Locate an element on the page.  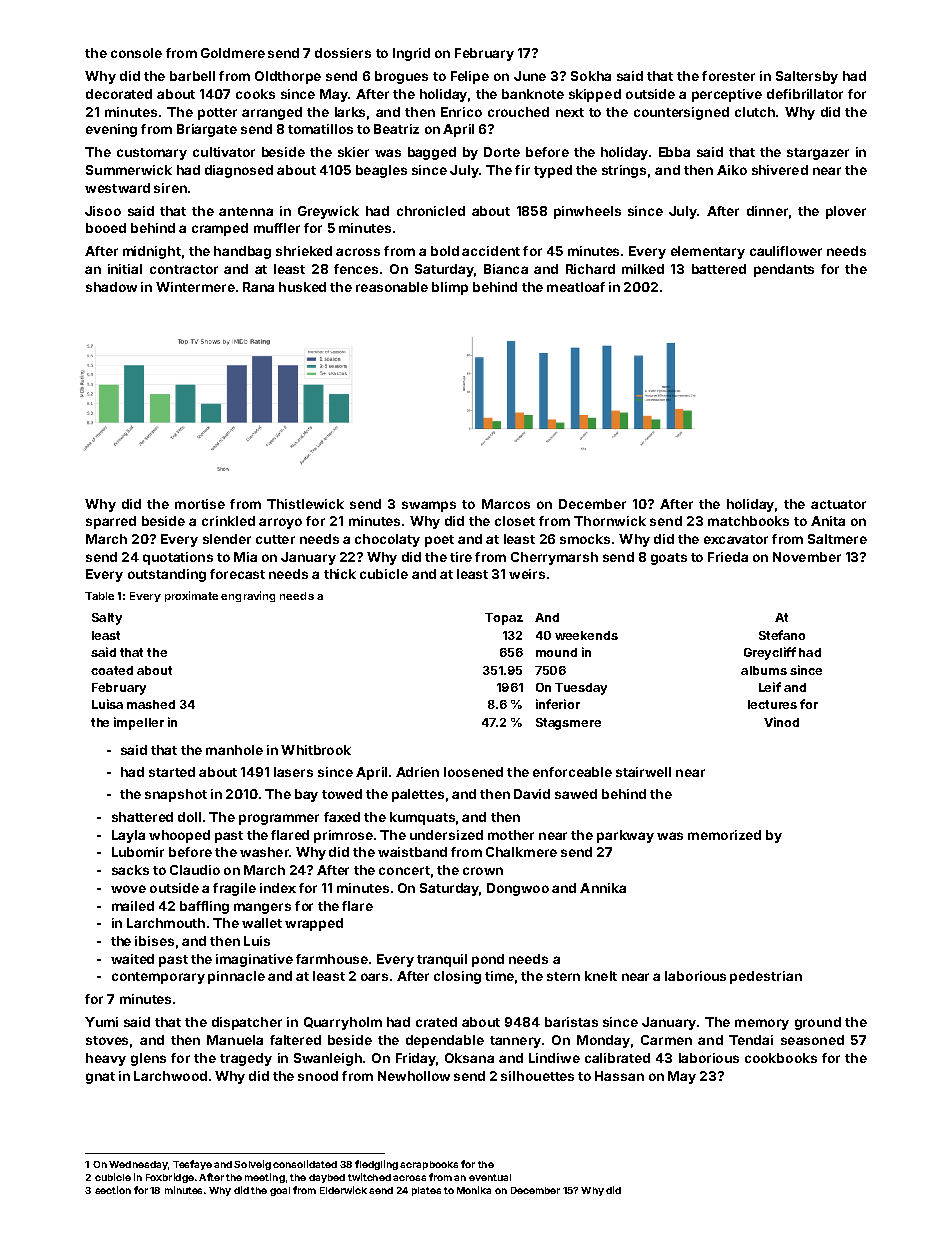
Sokha is located at coordinates (591, 76).
